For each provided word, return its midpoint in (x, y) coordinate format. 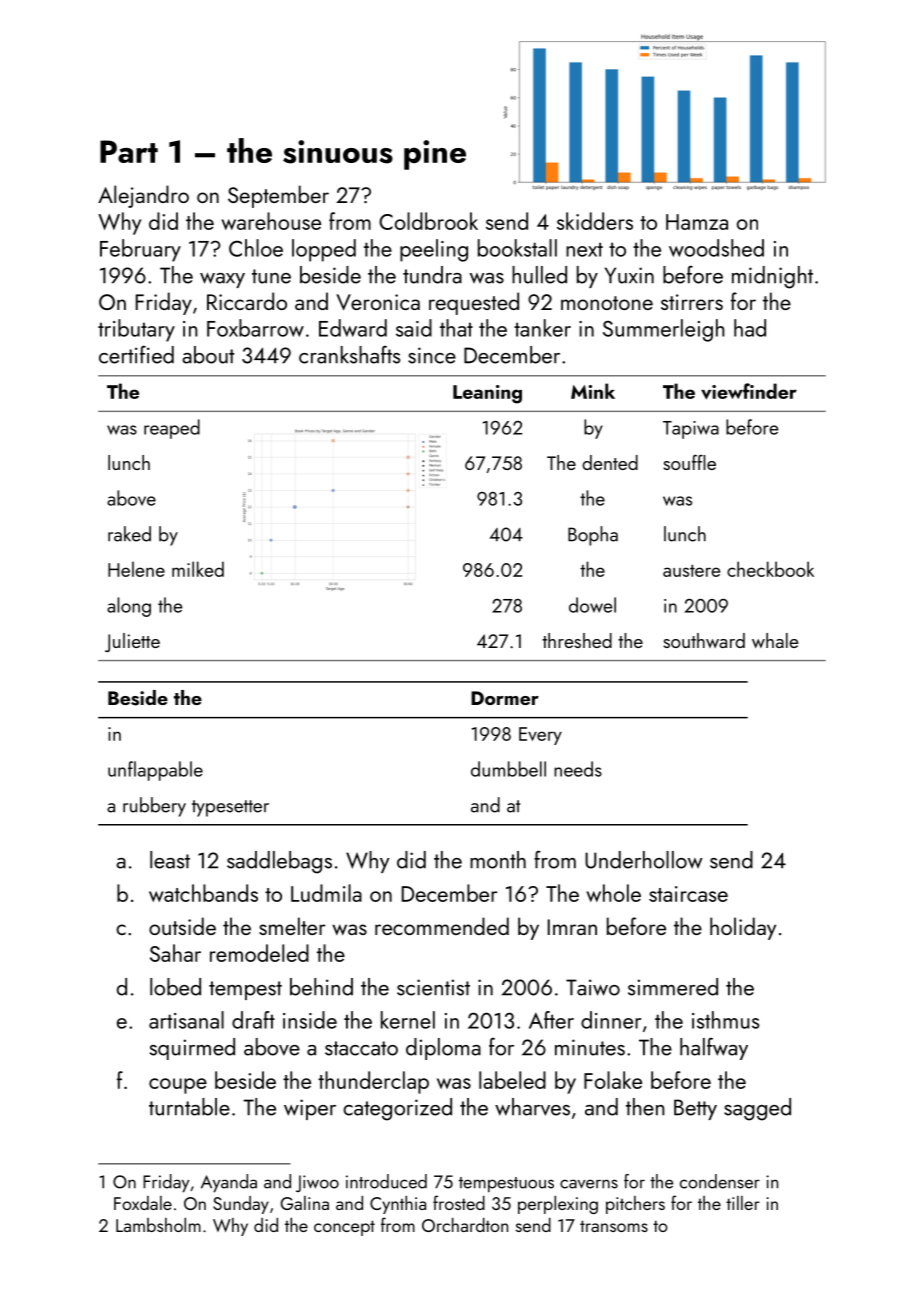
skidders (595, 221)
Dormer (505, 698)
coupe (178, 1086)
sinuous (338, 152)
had (750, 328)
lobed (175, 987)
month (498, 860)
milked (198, 569)
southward (704, 640)
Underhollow (644, 860)
